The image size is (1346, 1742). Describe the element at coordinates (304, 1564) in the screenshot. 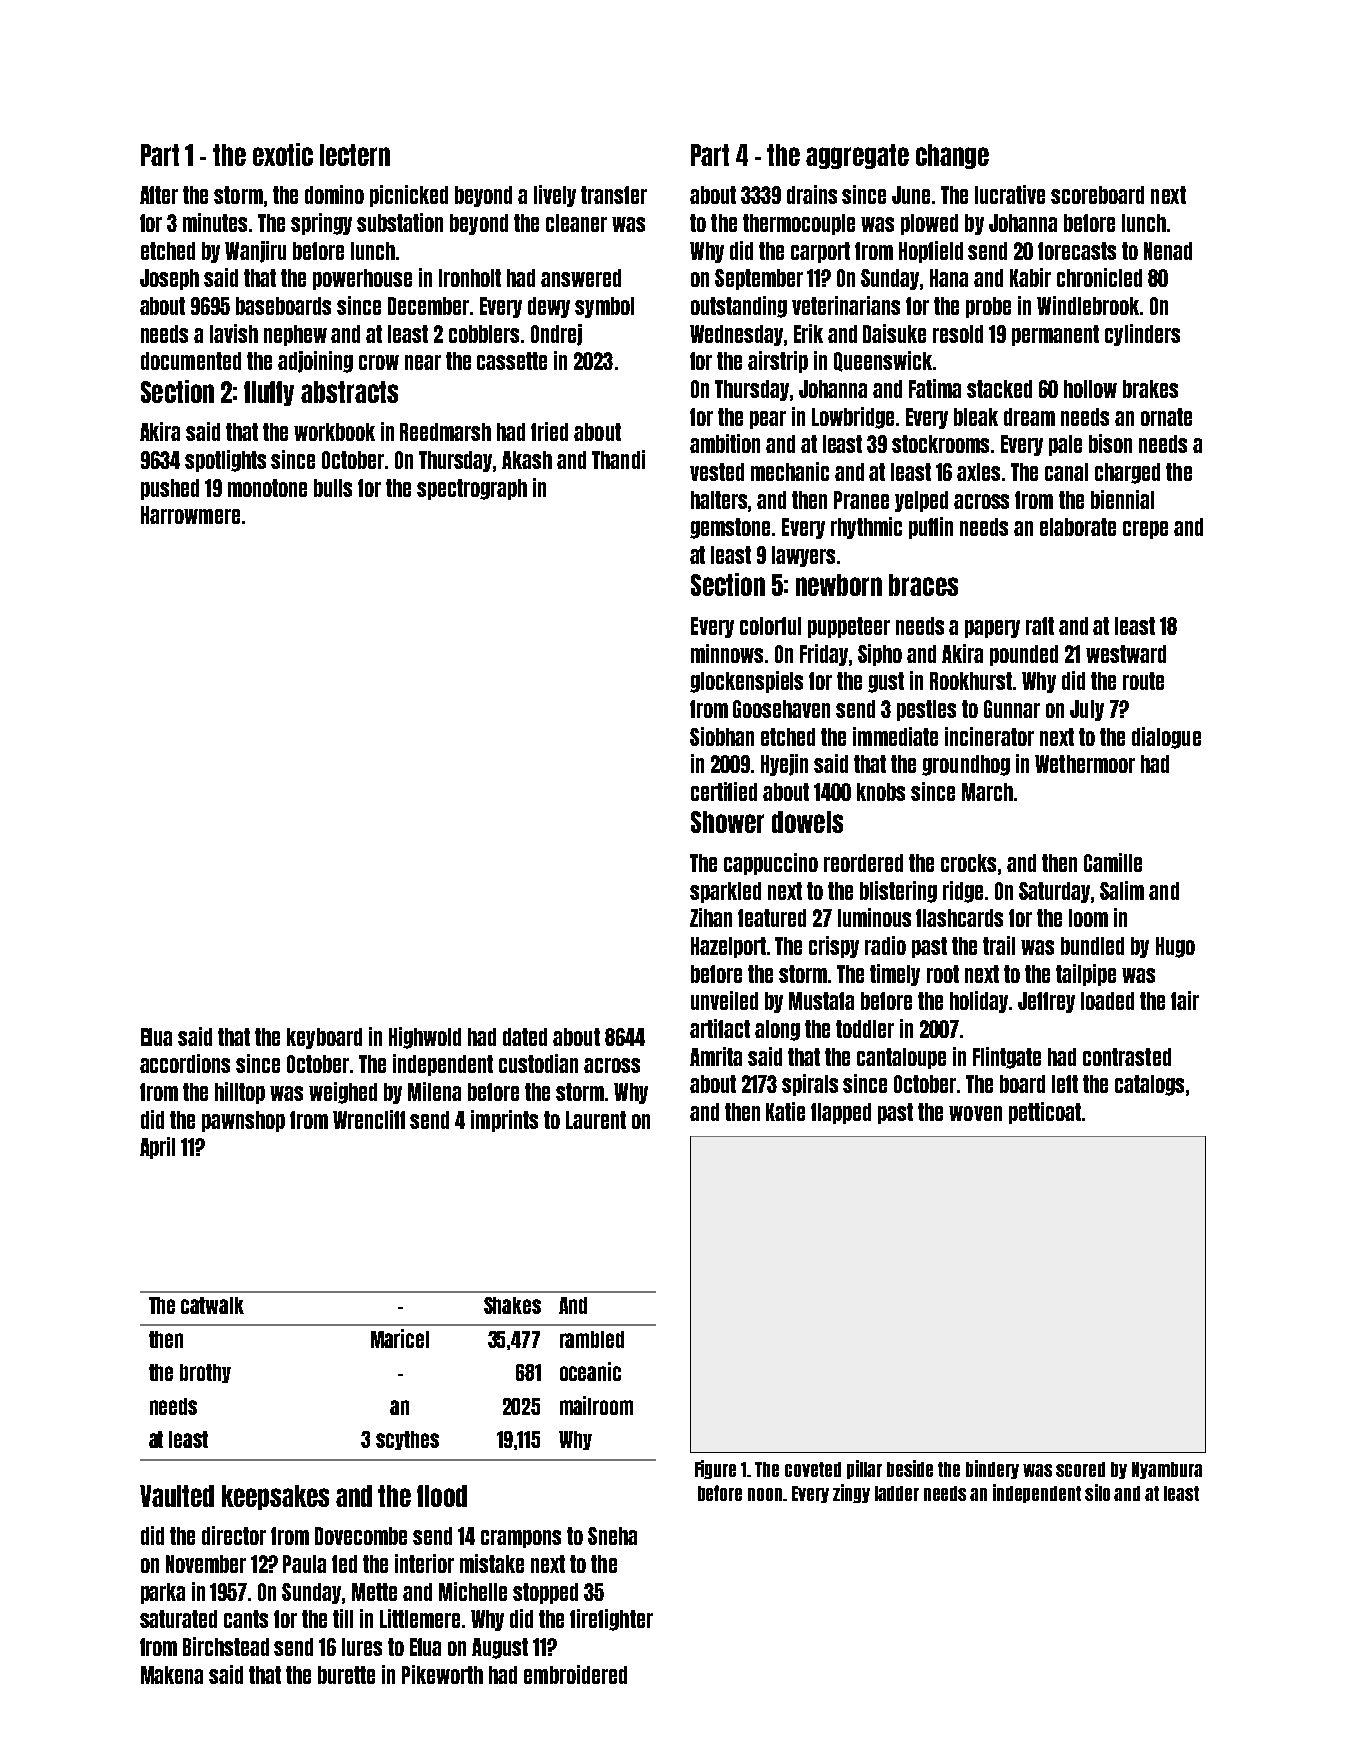

I see `Paula` at that location.
